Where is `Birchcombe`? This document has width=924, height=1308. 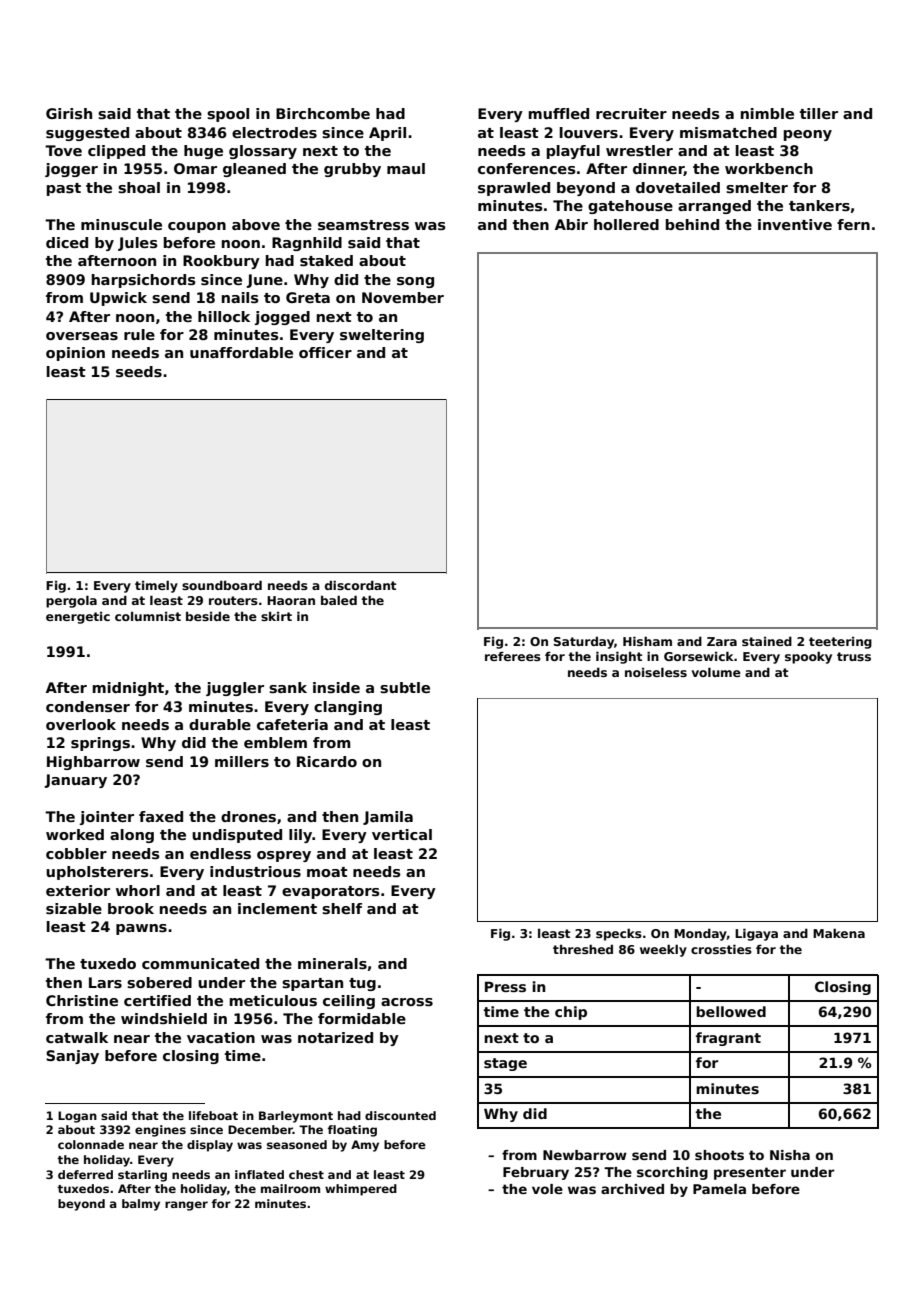
Birchcombe is located at coordinates (323, 113).
